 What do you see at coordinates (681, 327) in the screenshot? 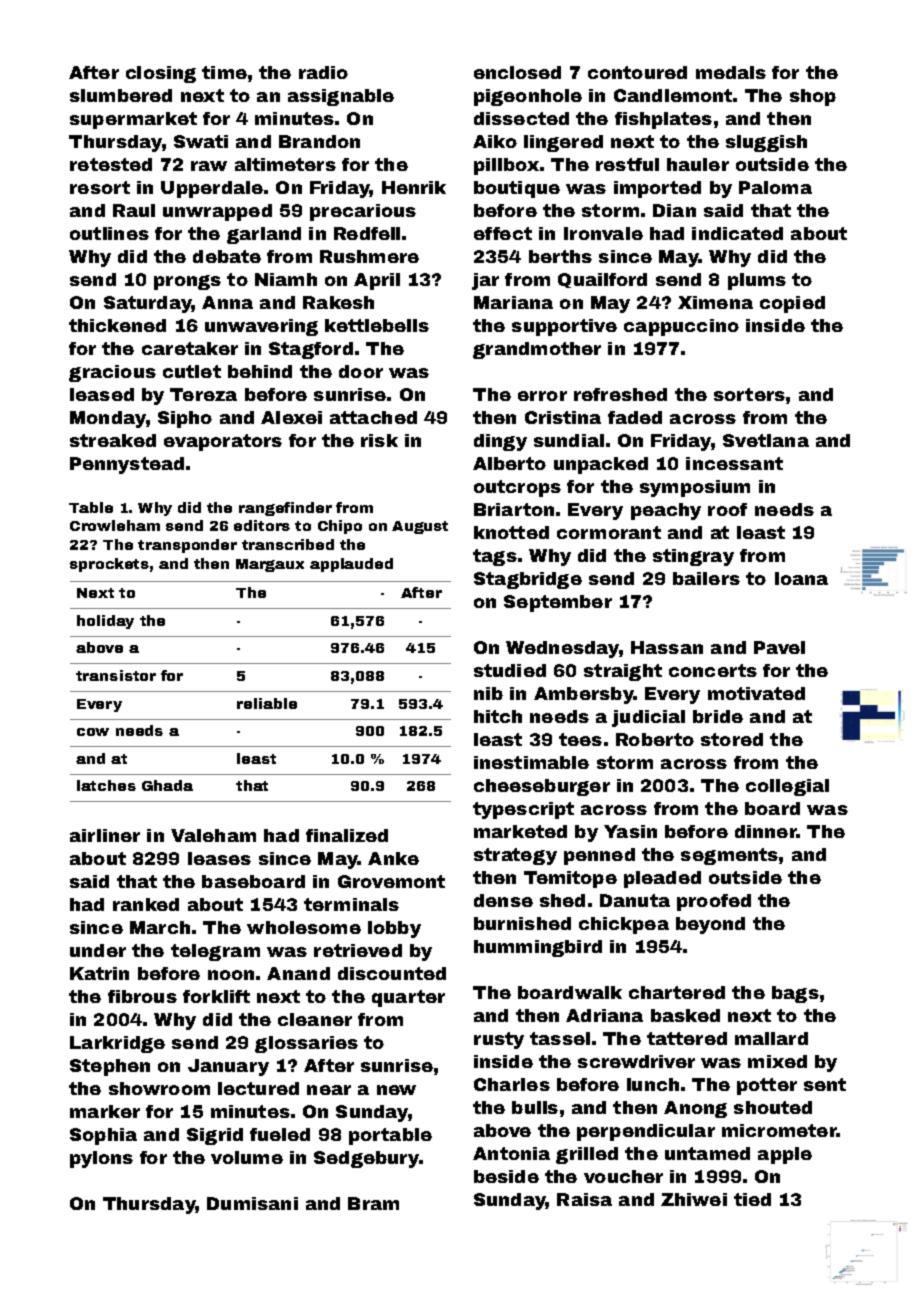
I see `cappuccino` at bounding box center [681, 327].
